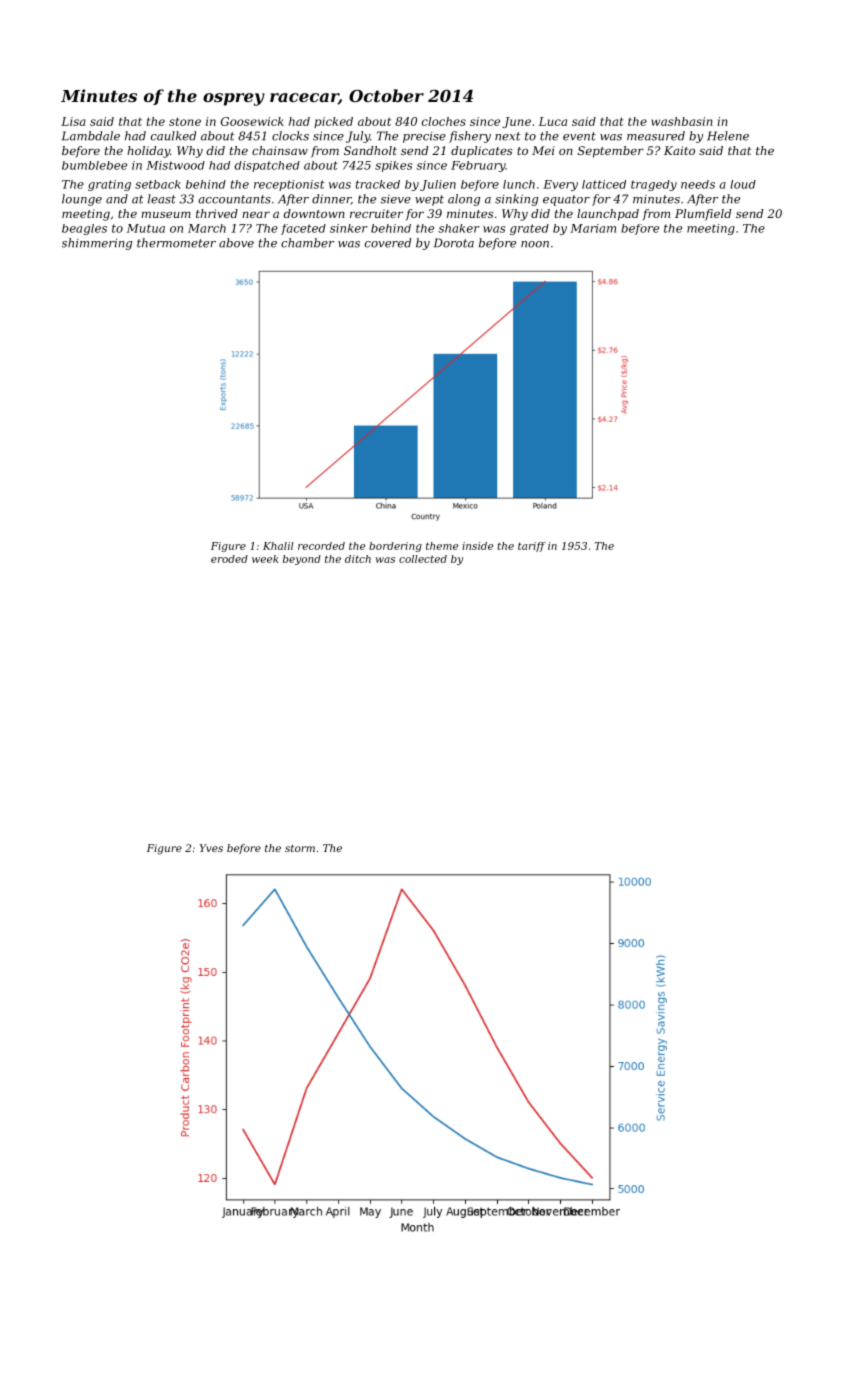 This document has width=849, height=1400. I want to click on collected, so click(423, 559).
